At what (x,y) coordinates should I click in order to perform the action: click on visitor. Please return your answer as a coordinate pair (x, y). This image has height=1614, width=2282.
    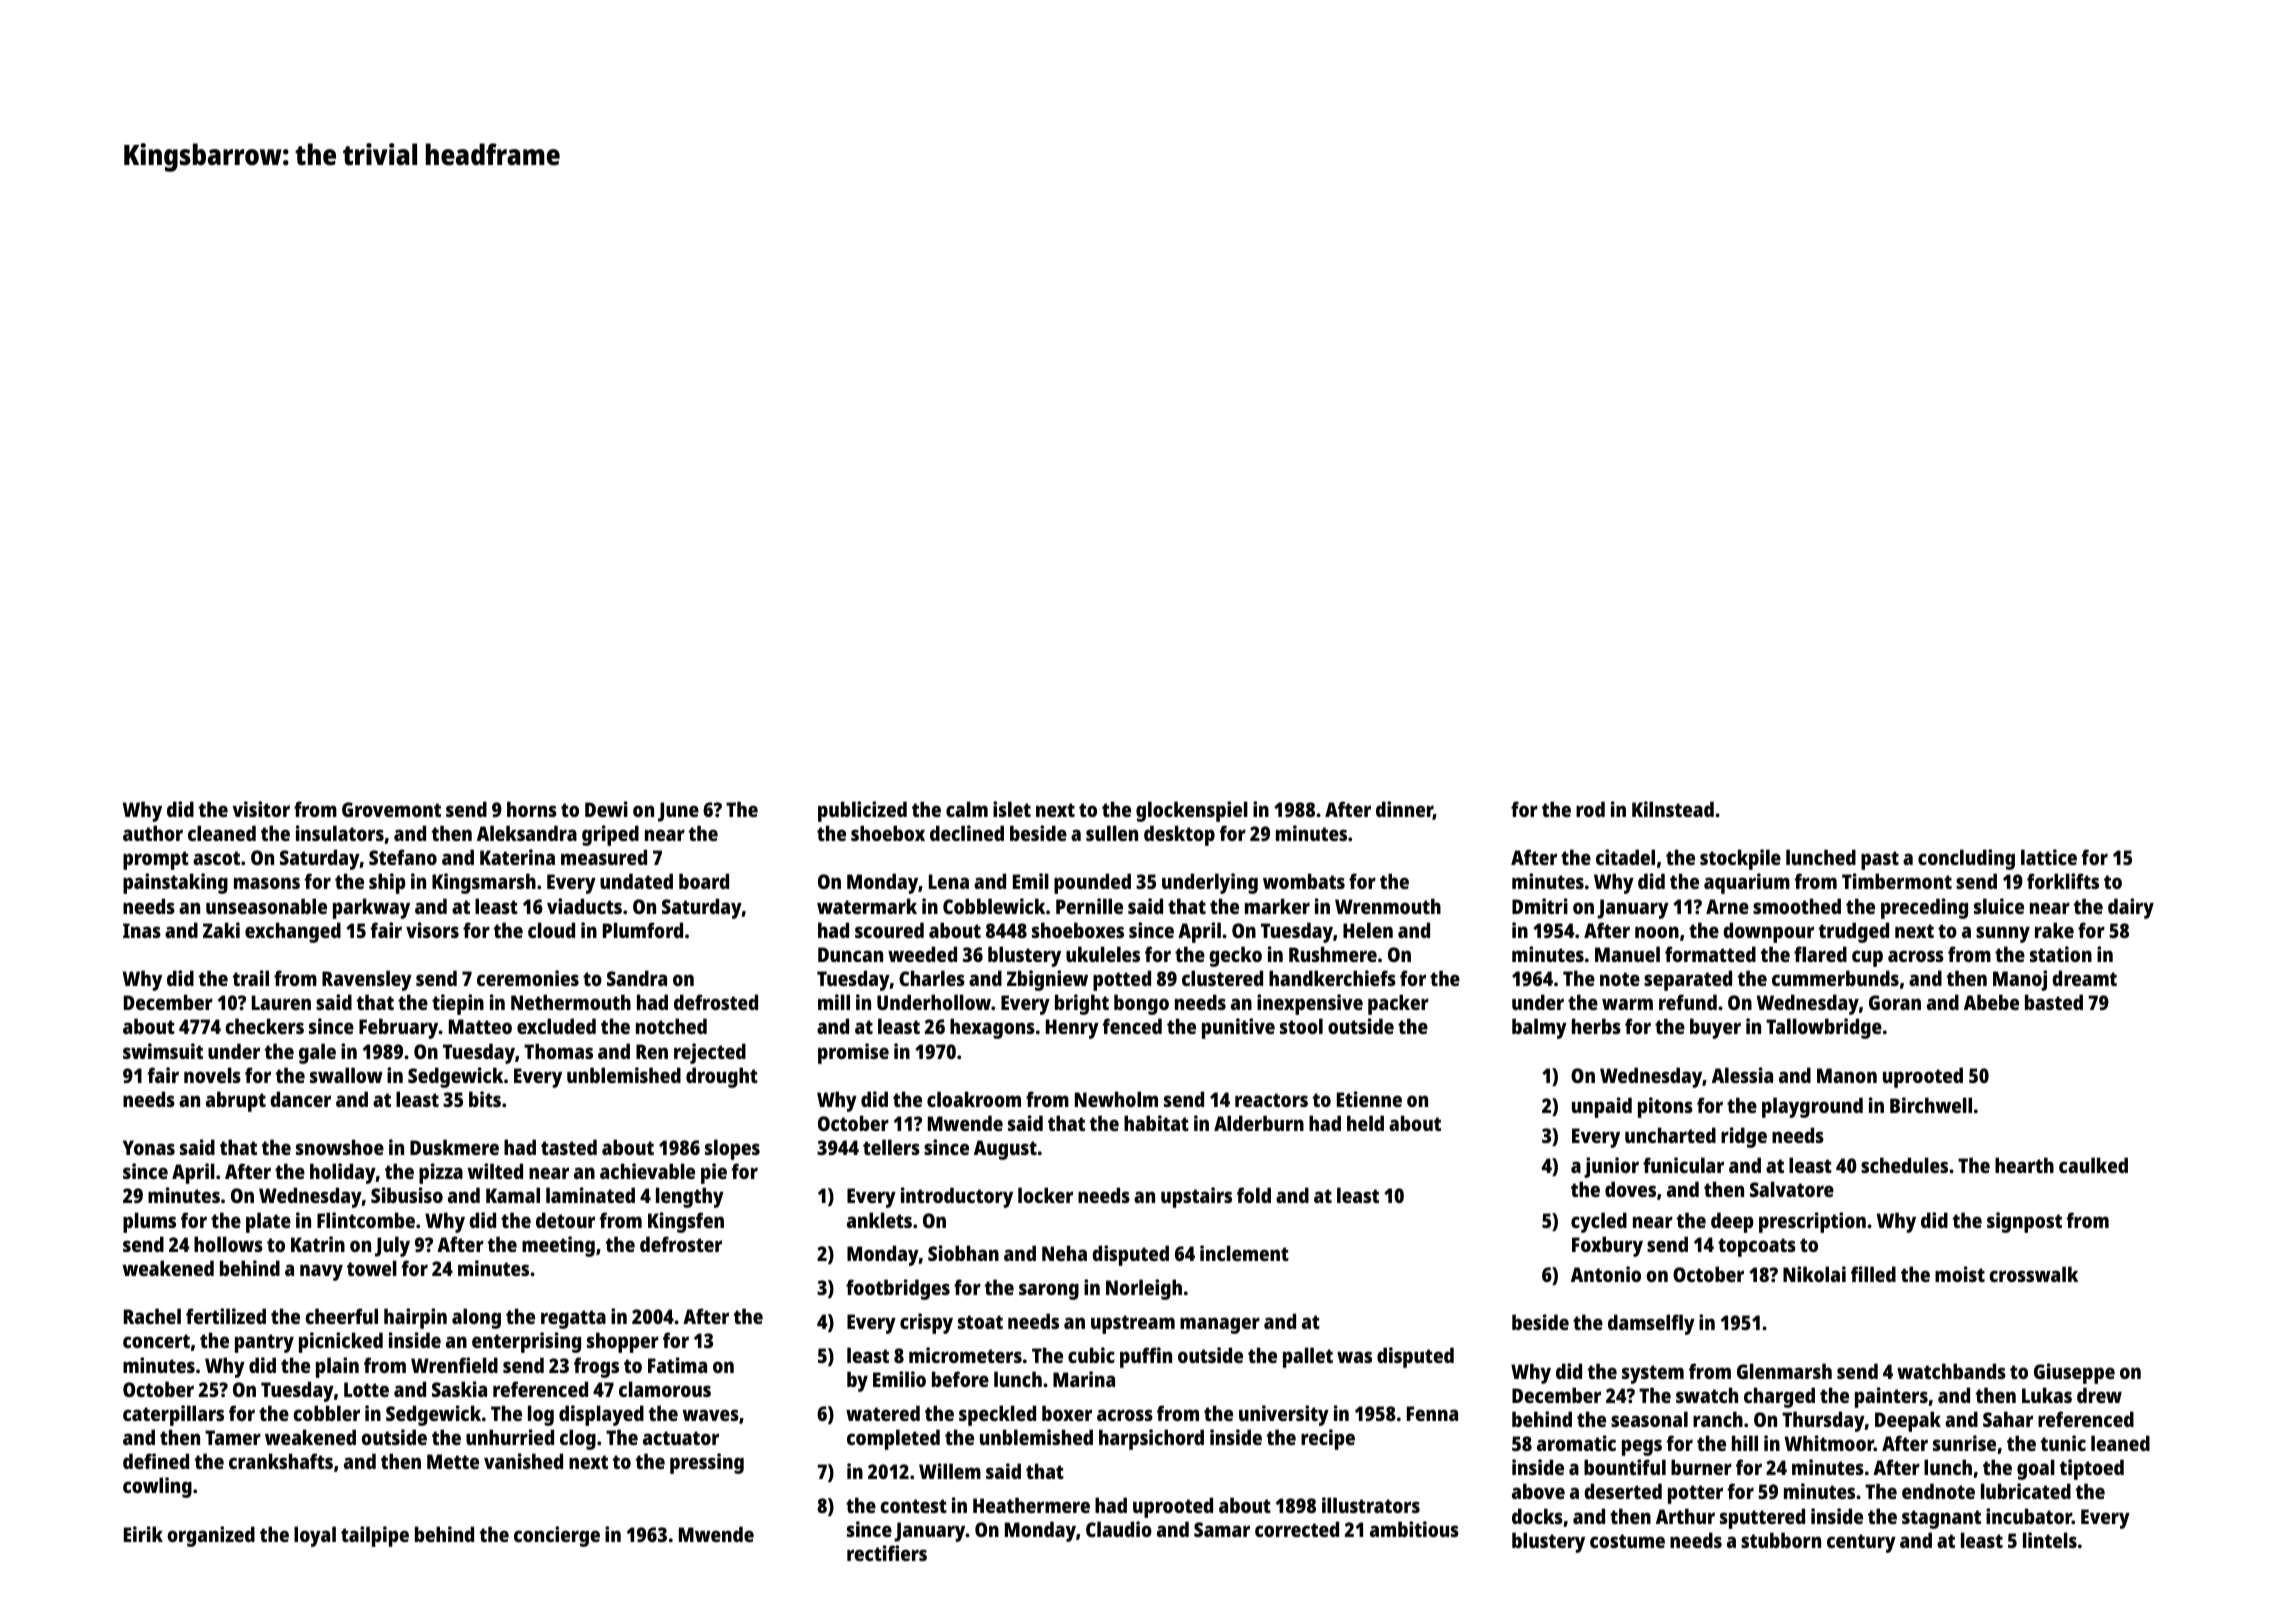
    Looking at the image, I should click on (261, 809).
